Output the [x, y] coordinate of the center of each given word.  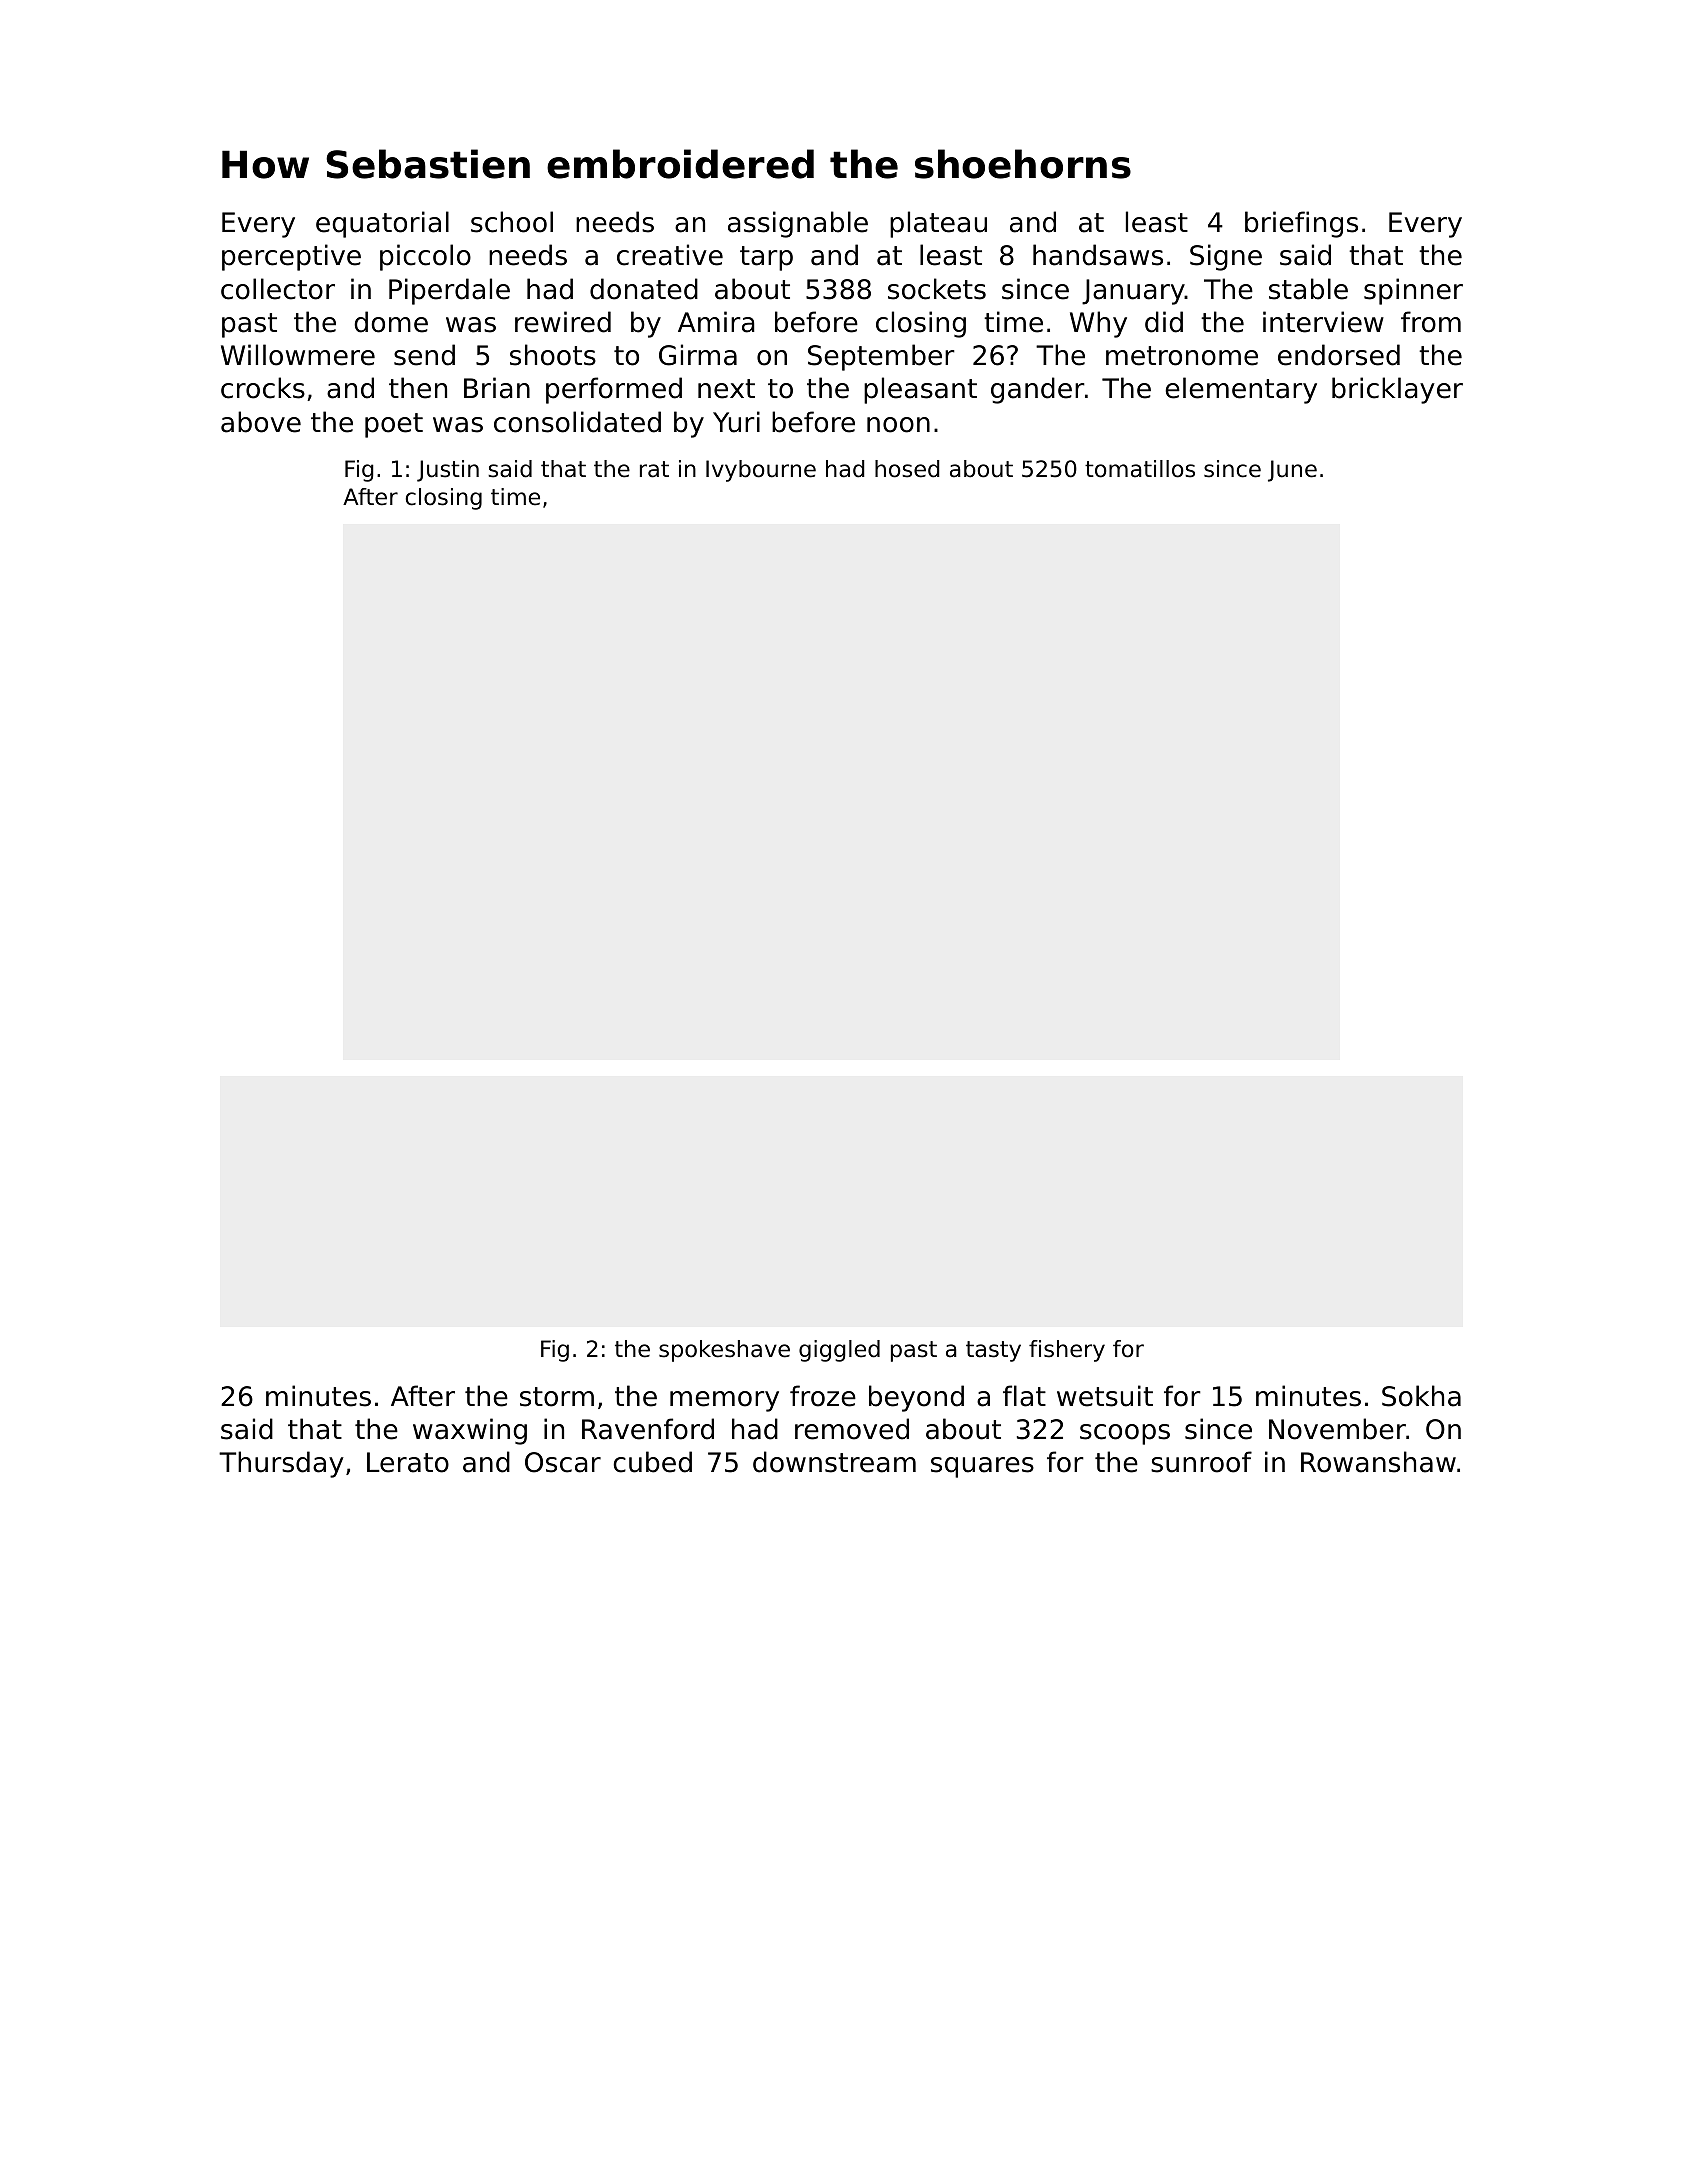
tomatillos [1140, 469]
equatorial [382, 224]
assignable [798, 224]
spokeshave [724, 1351]
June [1292, 471]
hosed [907, 469]
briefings [1301, 224]
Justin [448, 471]
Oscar [563, 1462]
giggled [839, 1351]
